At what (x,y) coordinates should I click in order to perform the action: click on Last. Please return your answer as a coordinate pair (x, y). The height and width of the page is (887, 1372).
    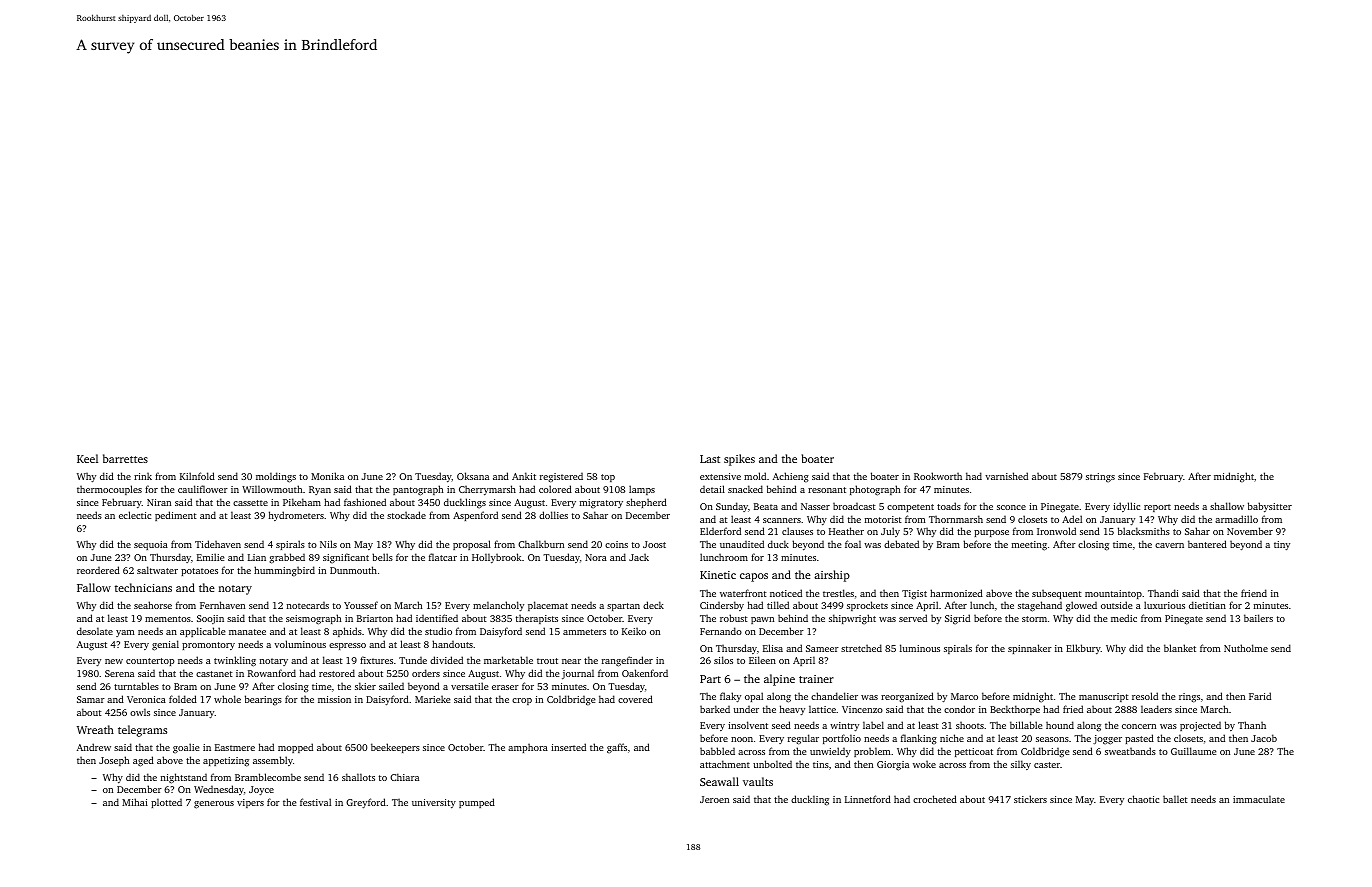
    Looking at the image, I should click on (710, 459).
